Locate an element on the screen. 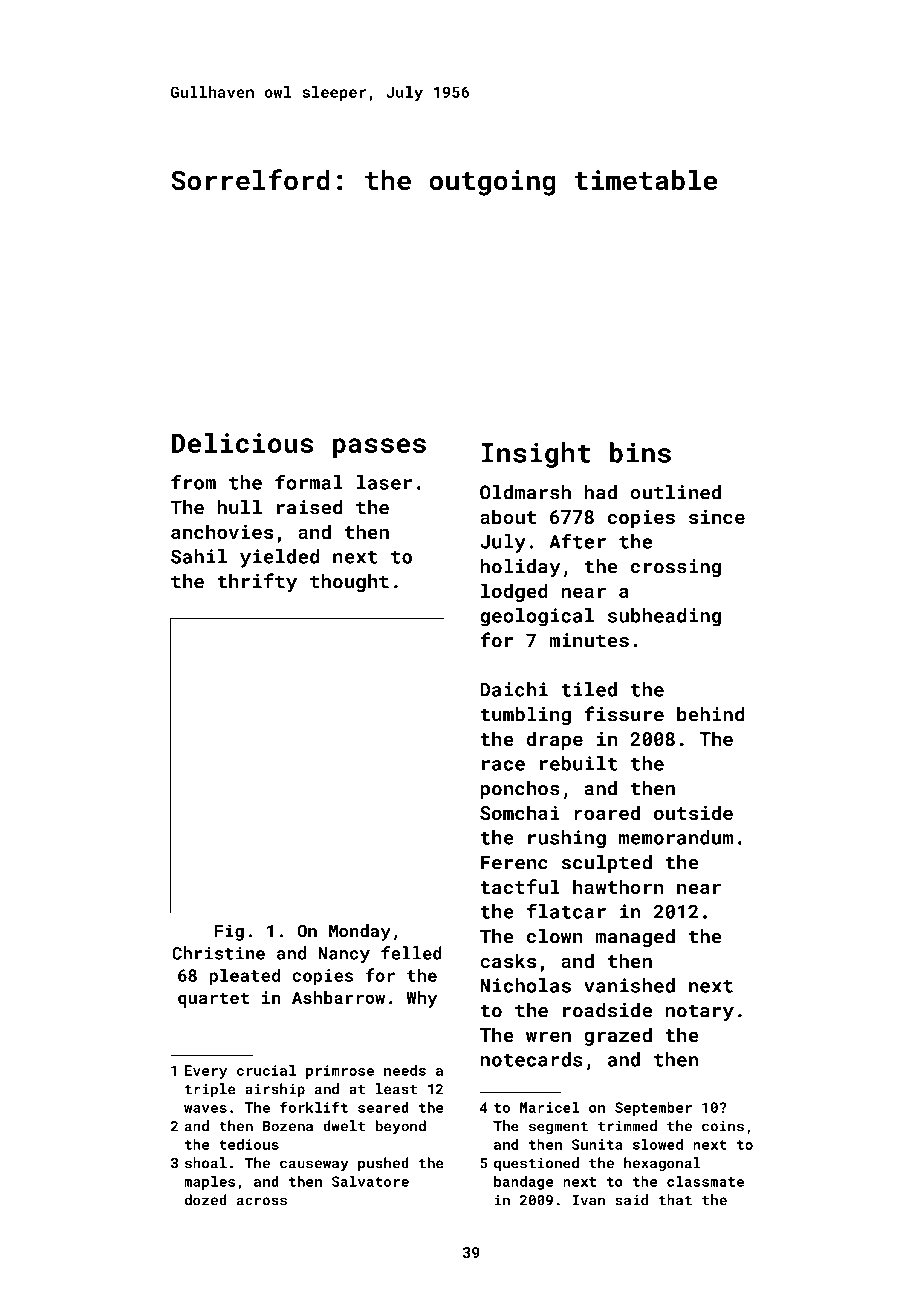 The height and width of the screenshot is (1311, 924). rebuilt is located at coordinates (578, 763).
